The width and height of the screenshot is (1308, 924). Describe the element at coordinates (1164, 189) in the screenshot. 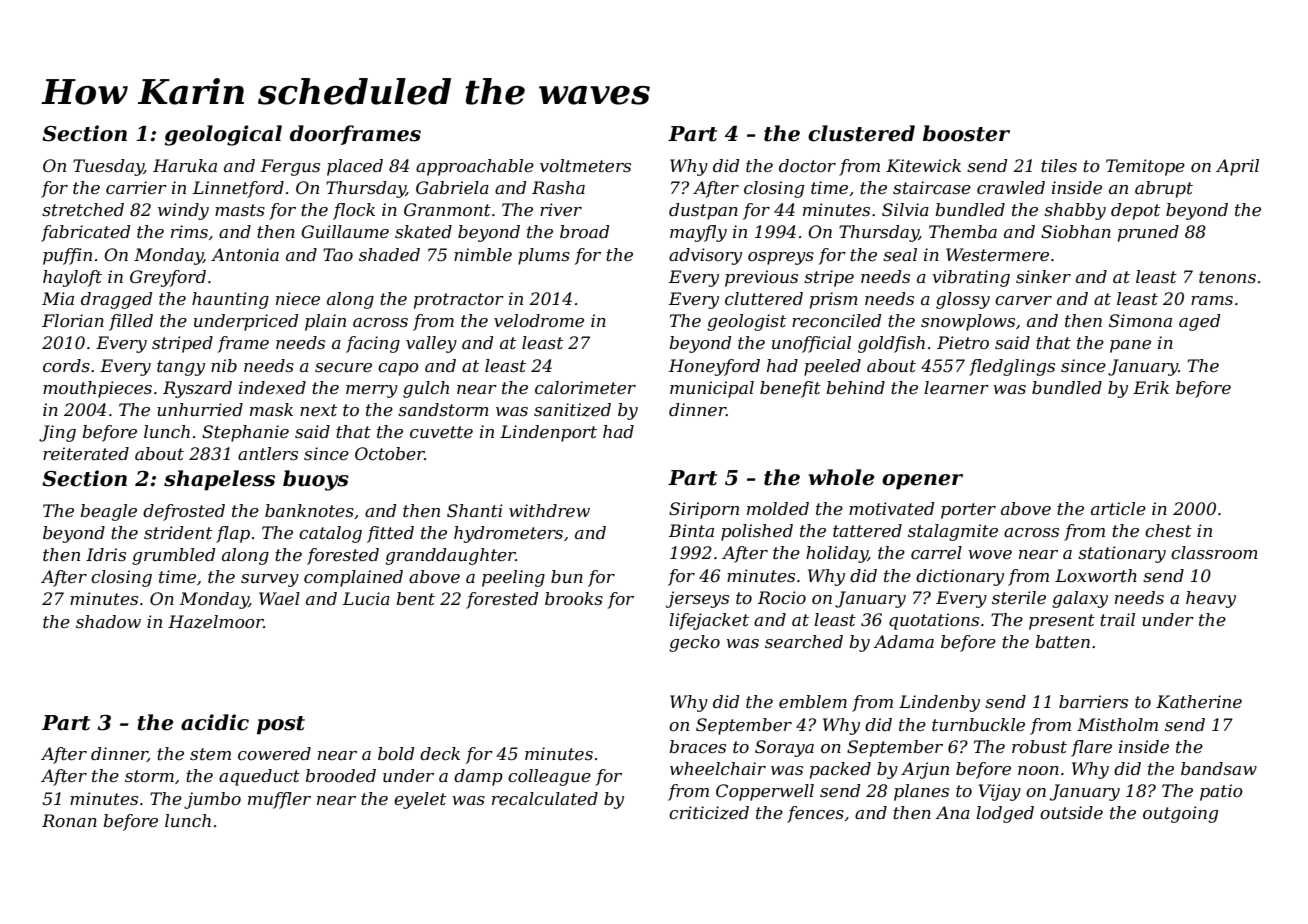

I see `abrupt` at that location.
